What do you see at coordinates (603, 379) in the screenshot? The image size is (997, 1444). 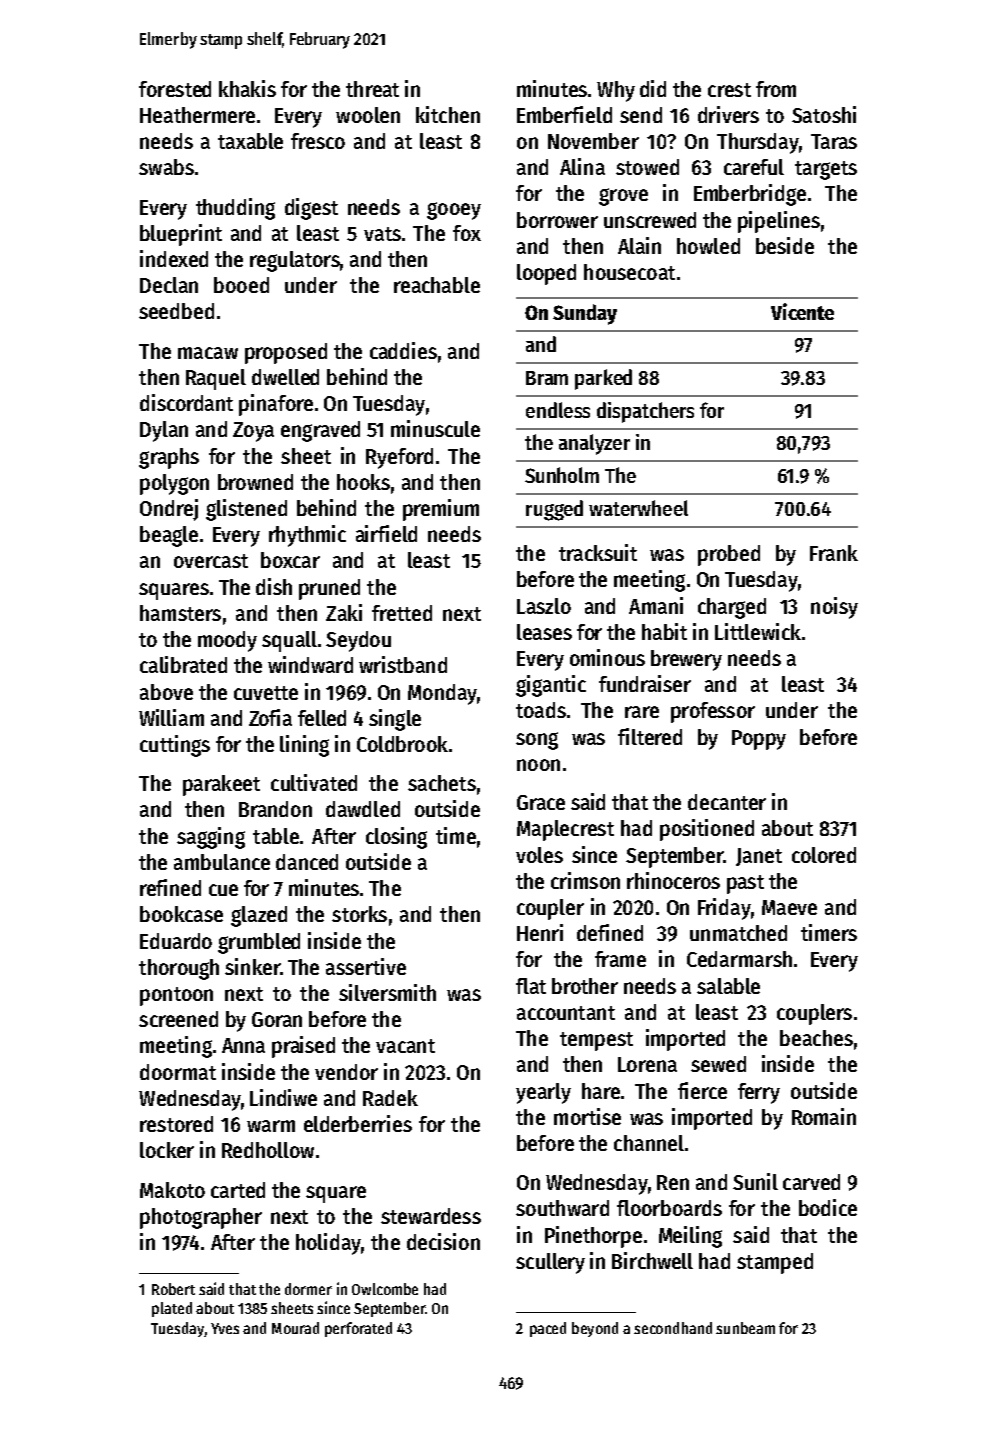 I see `parked` at bounding box center [603, 379].
